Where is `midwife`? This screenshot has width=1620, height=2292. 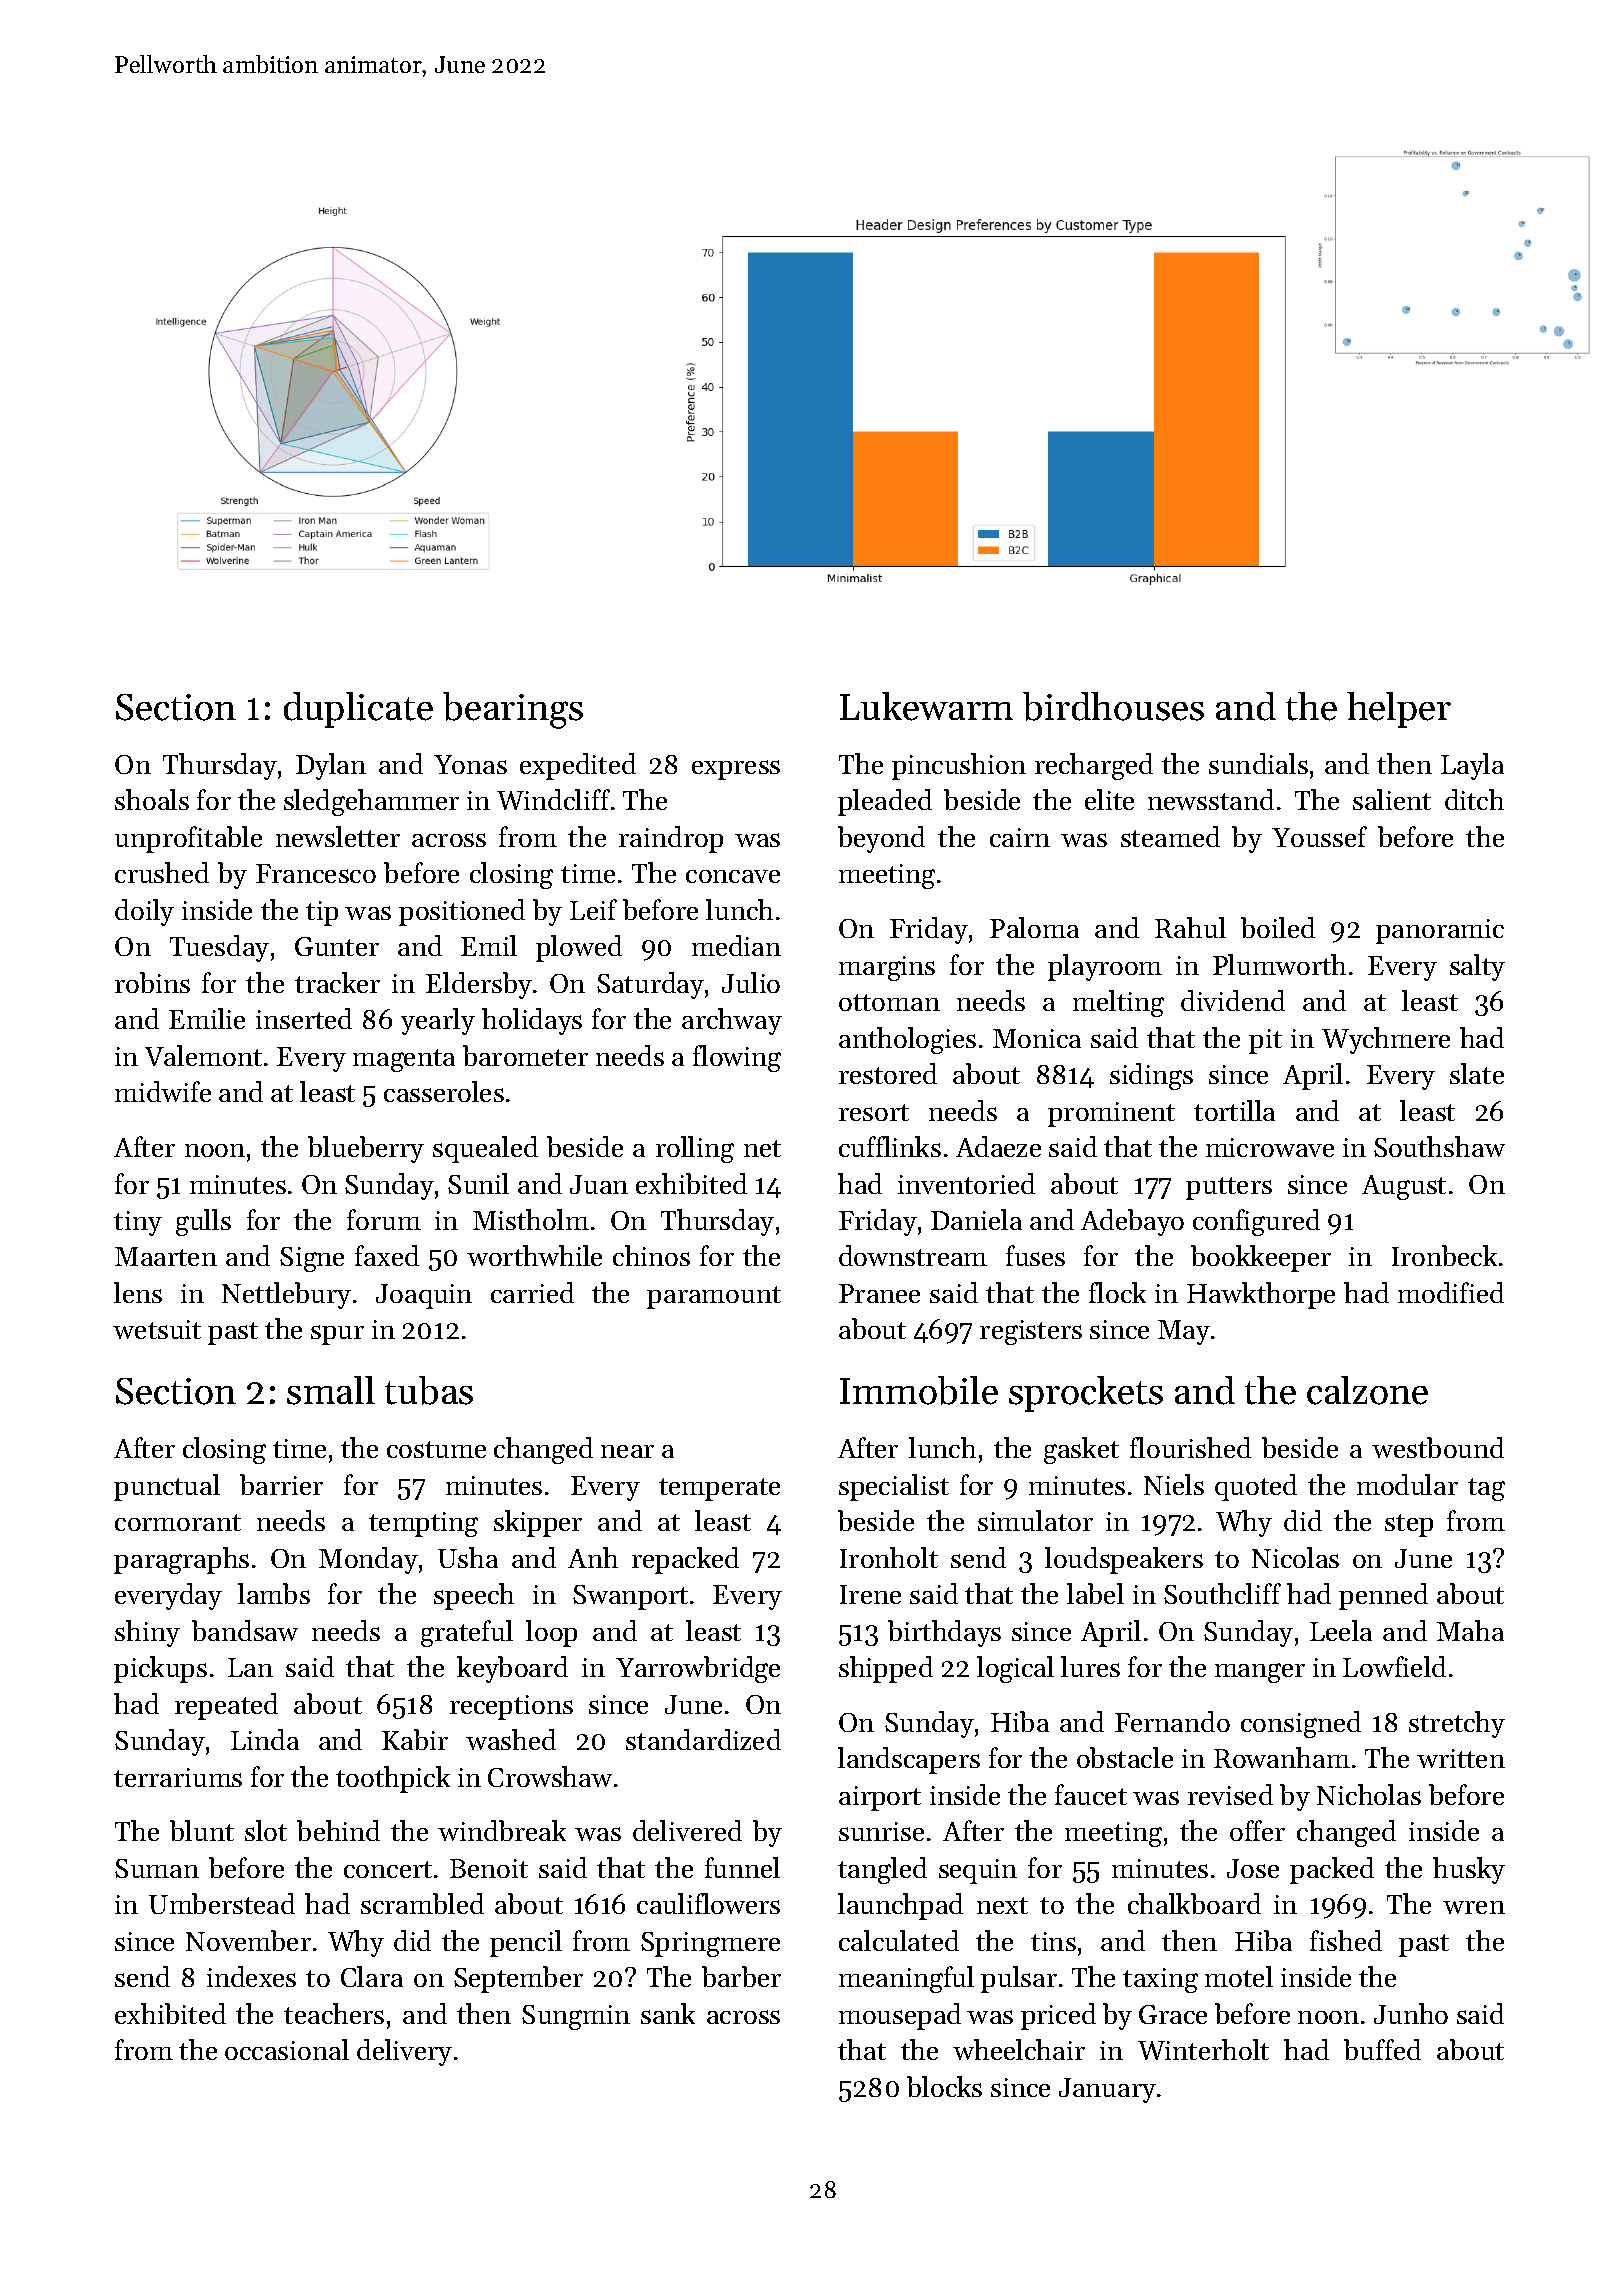
midwife is located at coordinates (163, 1091).
